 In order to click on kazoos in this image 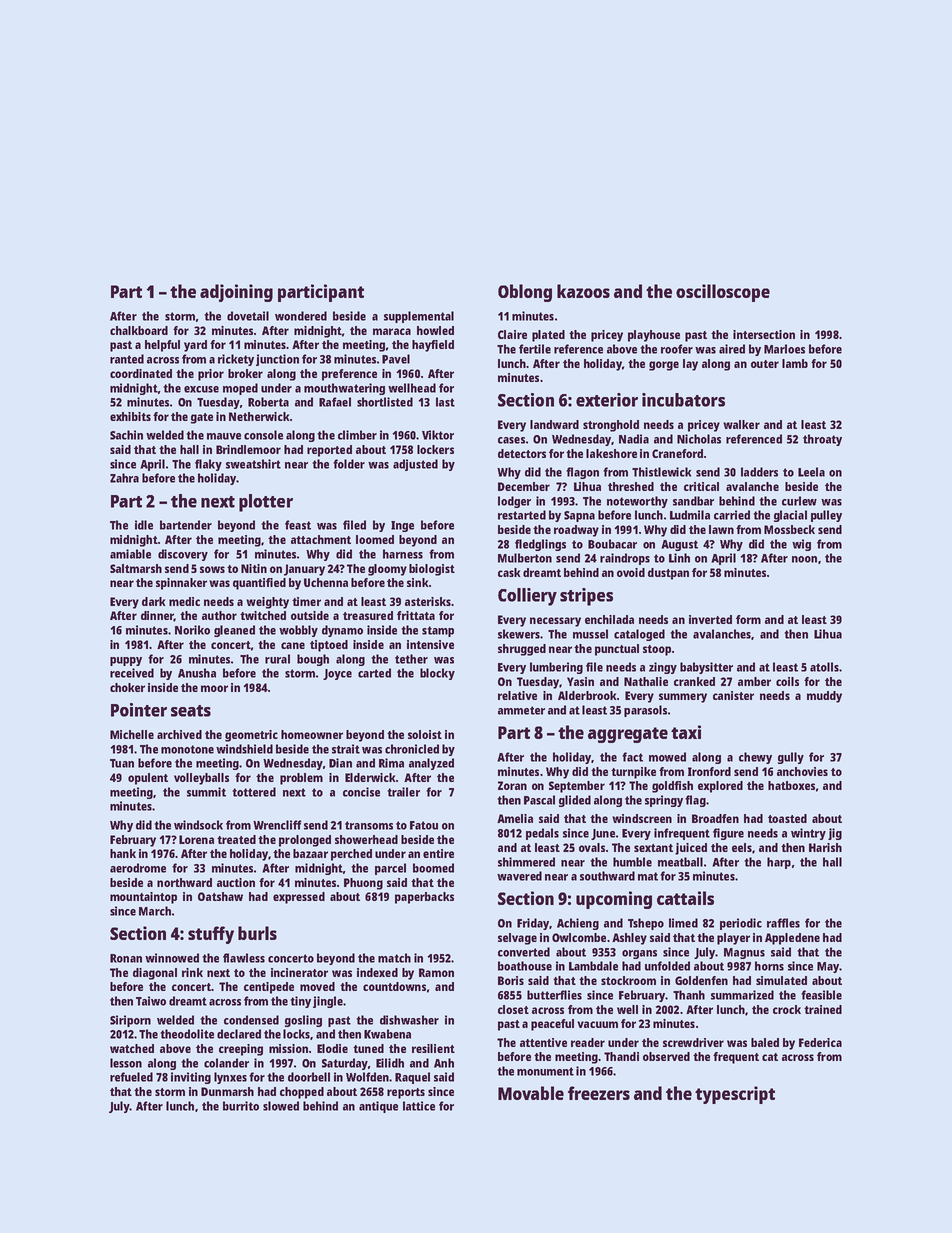, I will do `click(583, 291)`.
